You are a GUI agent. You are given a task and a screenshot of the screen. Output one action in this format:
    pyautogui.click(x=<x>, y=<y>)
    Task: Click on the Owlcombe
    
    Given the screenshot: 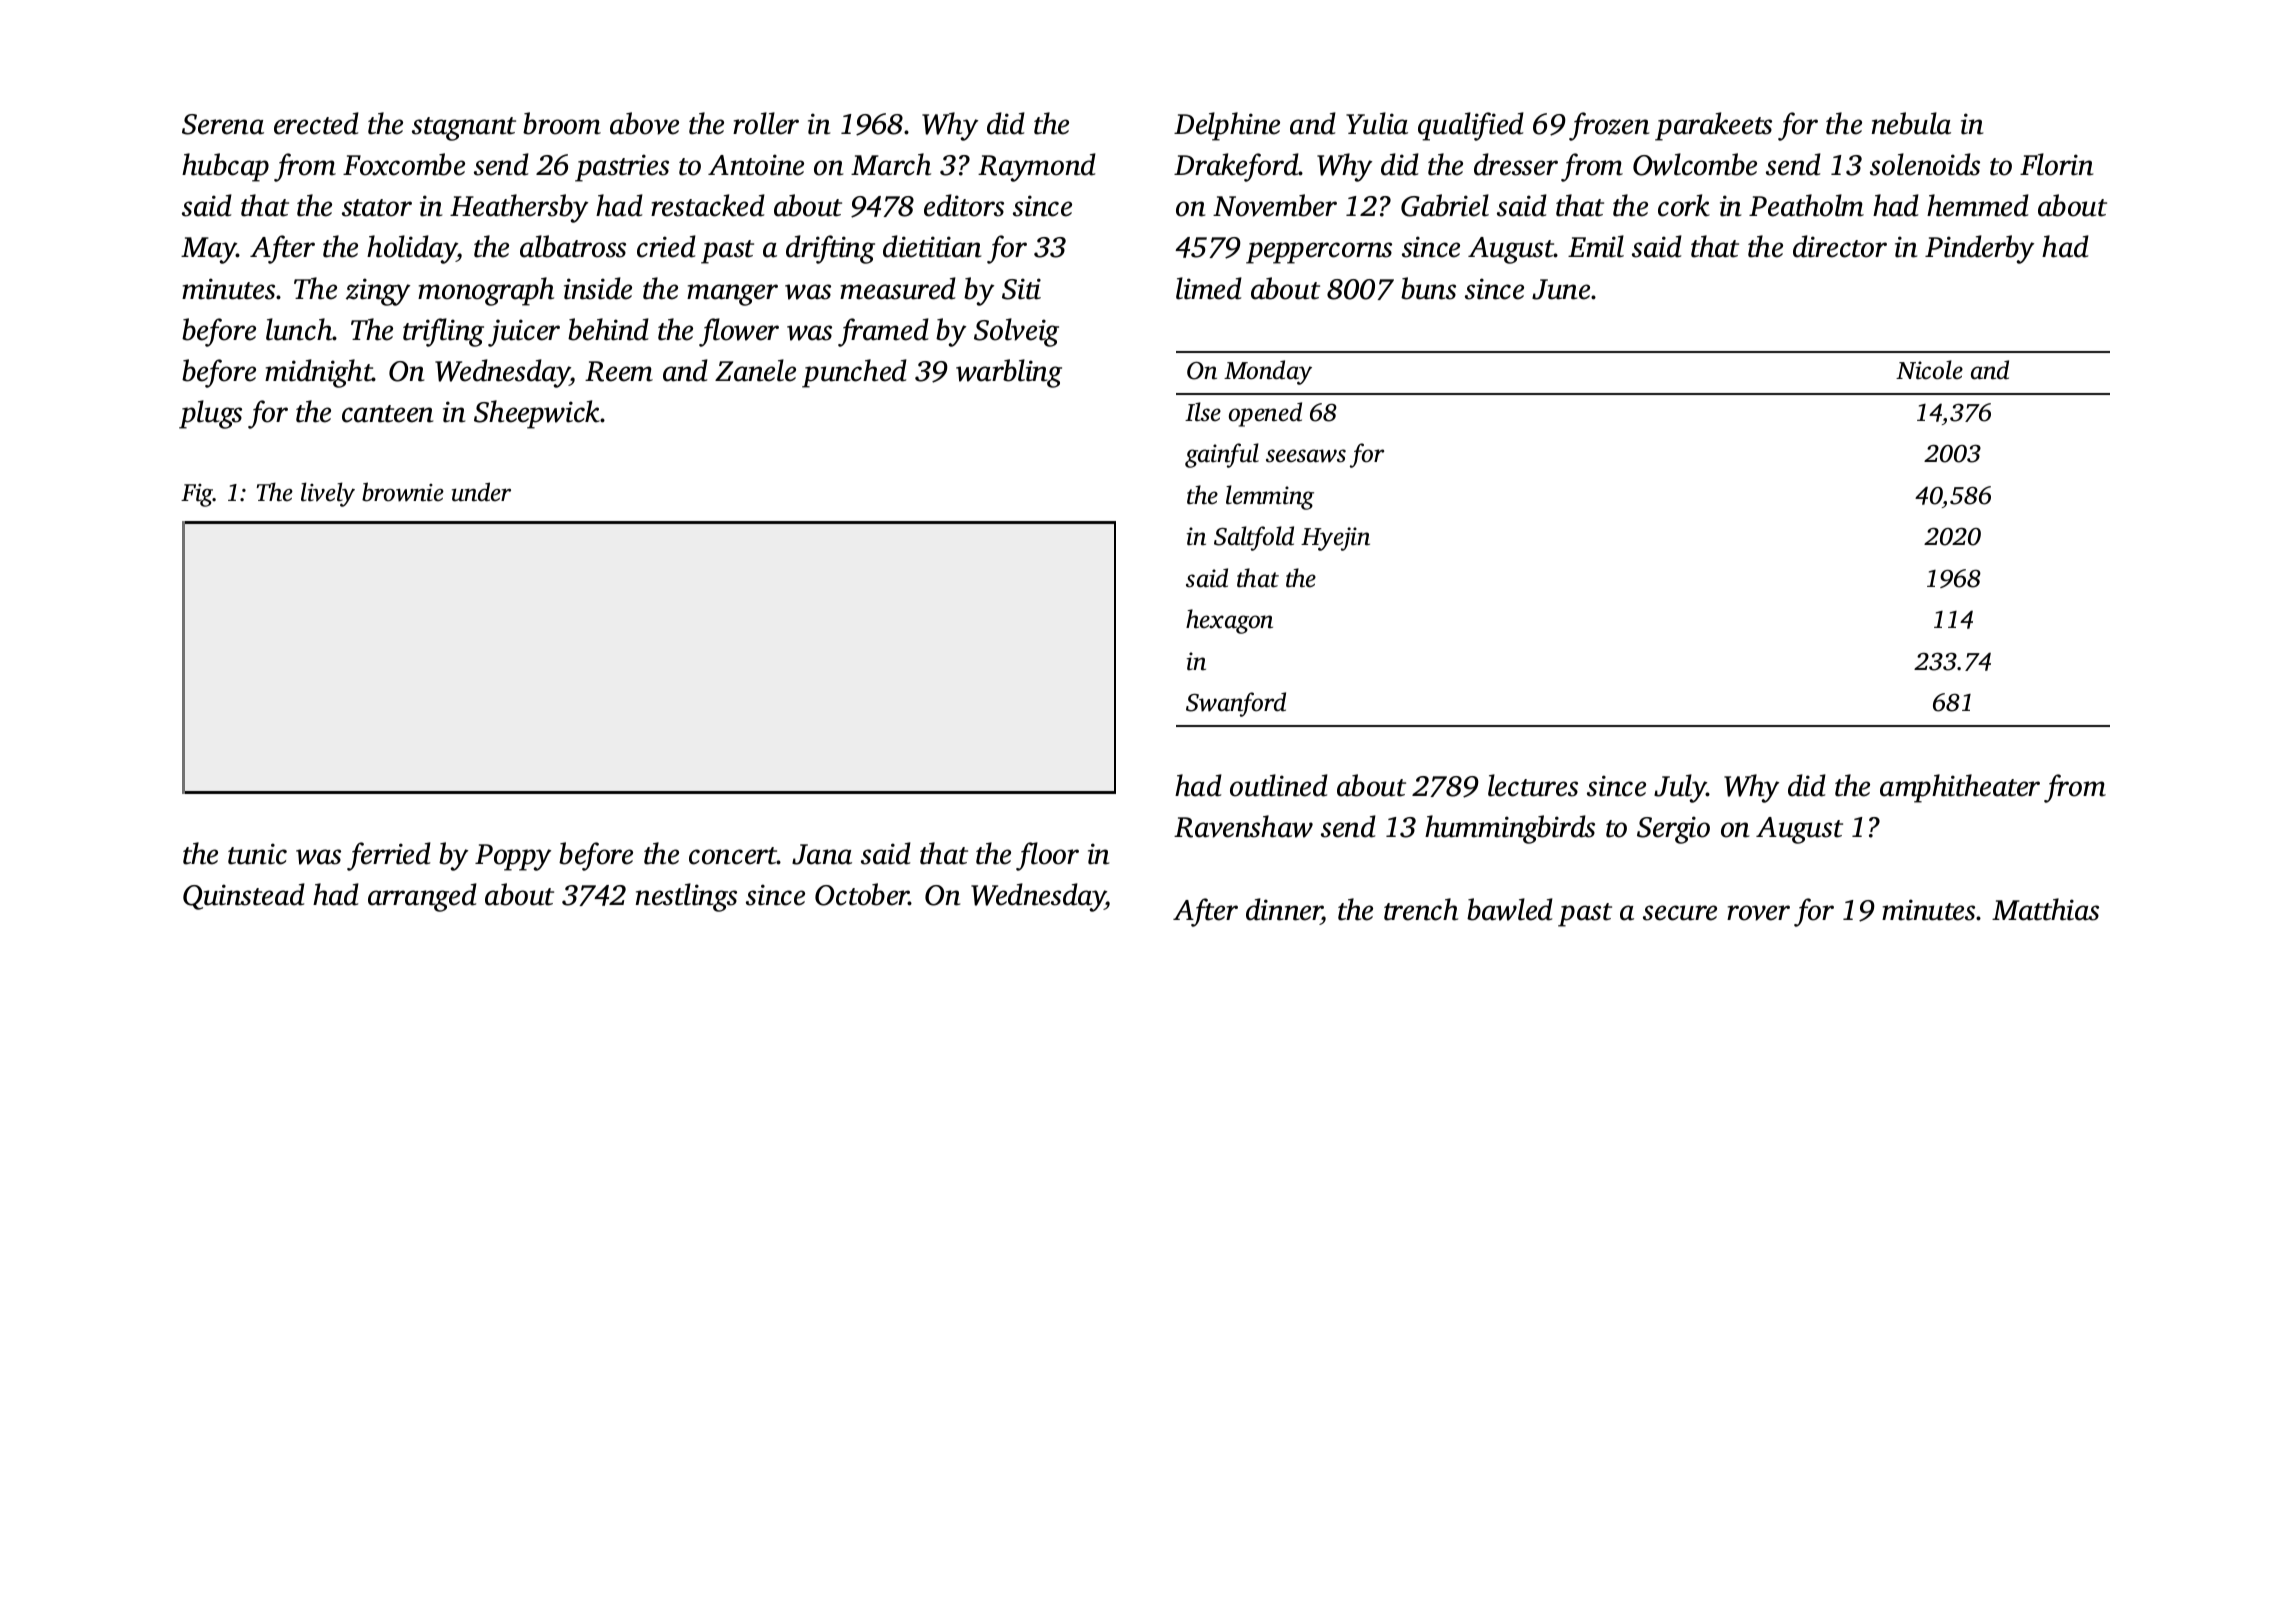 What is the action you would take?
    pyautogui.click(x=1695, y=164)
